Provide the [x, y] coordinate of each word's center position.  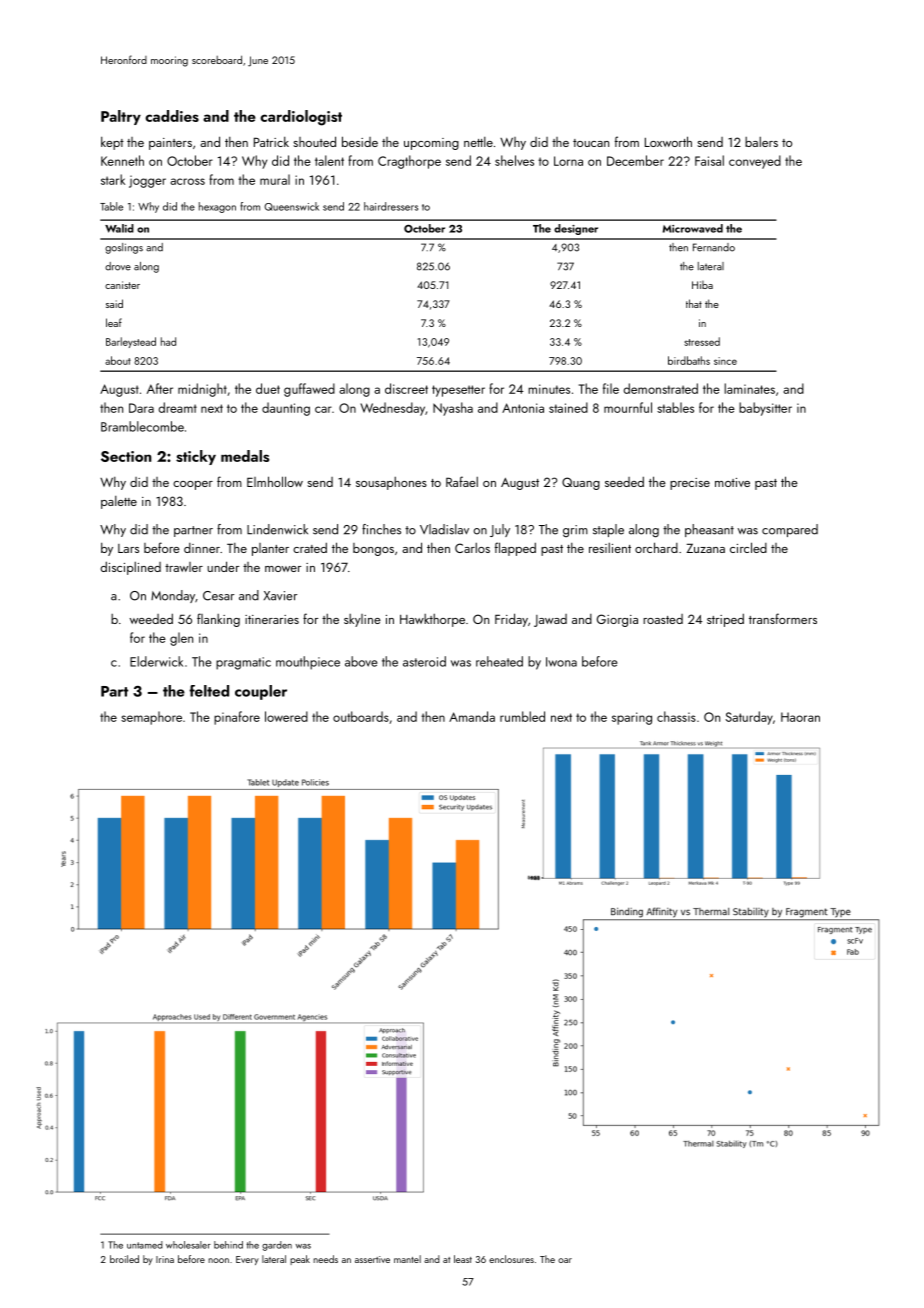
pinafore [237, 718]
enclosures [511, 1259]
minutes [549, 389]
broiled [124, 1259]
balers [761, 142]
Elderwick [156, 661]
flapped [515, 549]
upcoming [431, 144]
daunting [286, 409]
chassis [676, 716]
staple [608, 530]
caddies [172, 116]
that [694, 303]
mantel [407, 1259]
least [463, 1259]
